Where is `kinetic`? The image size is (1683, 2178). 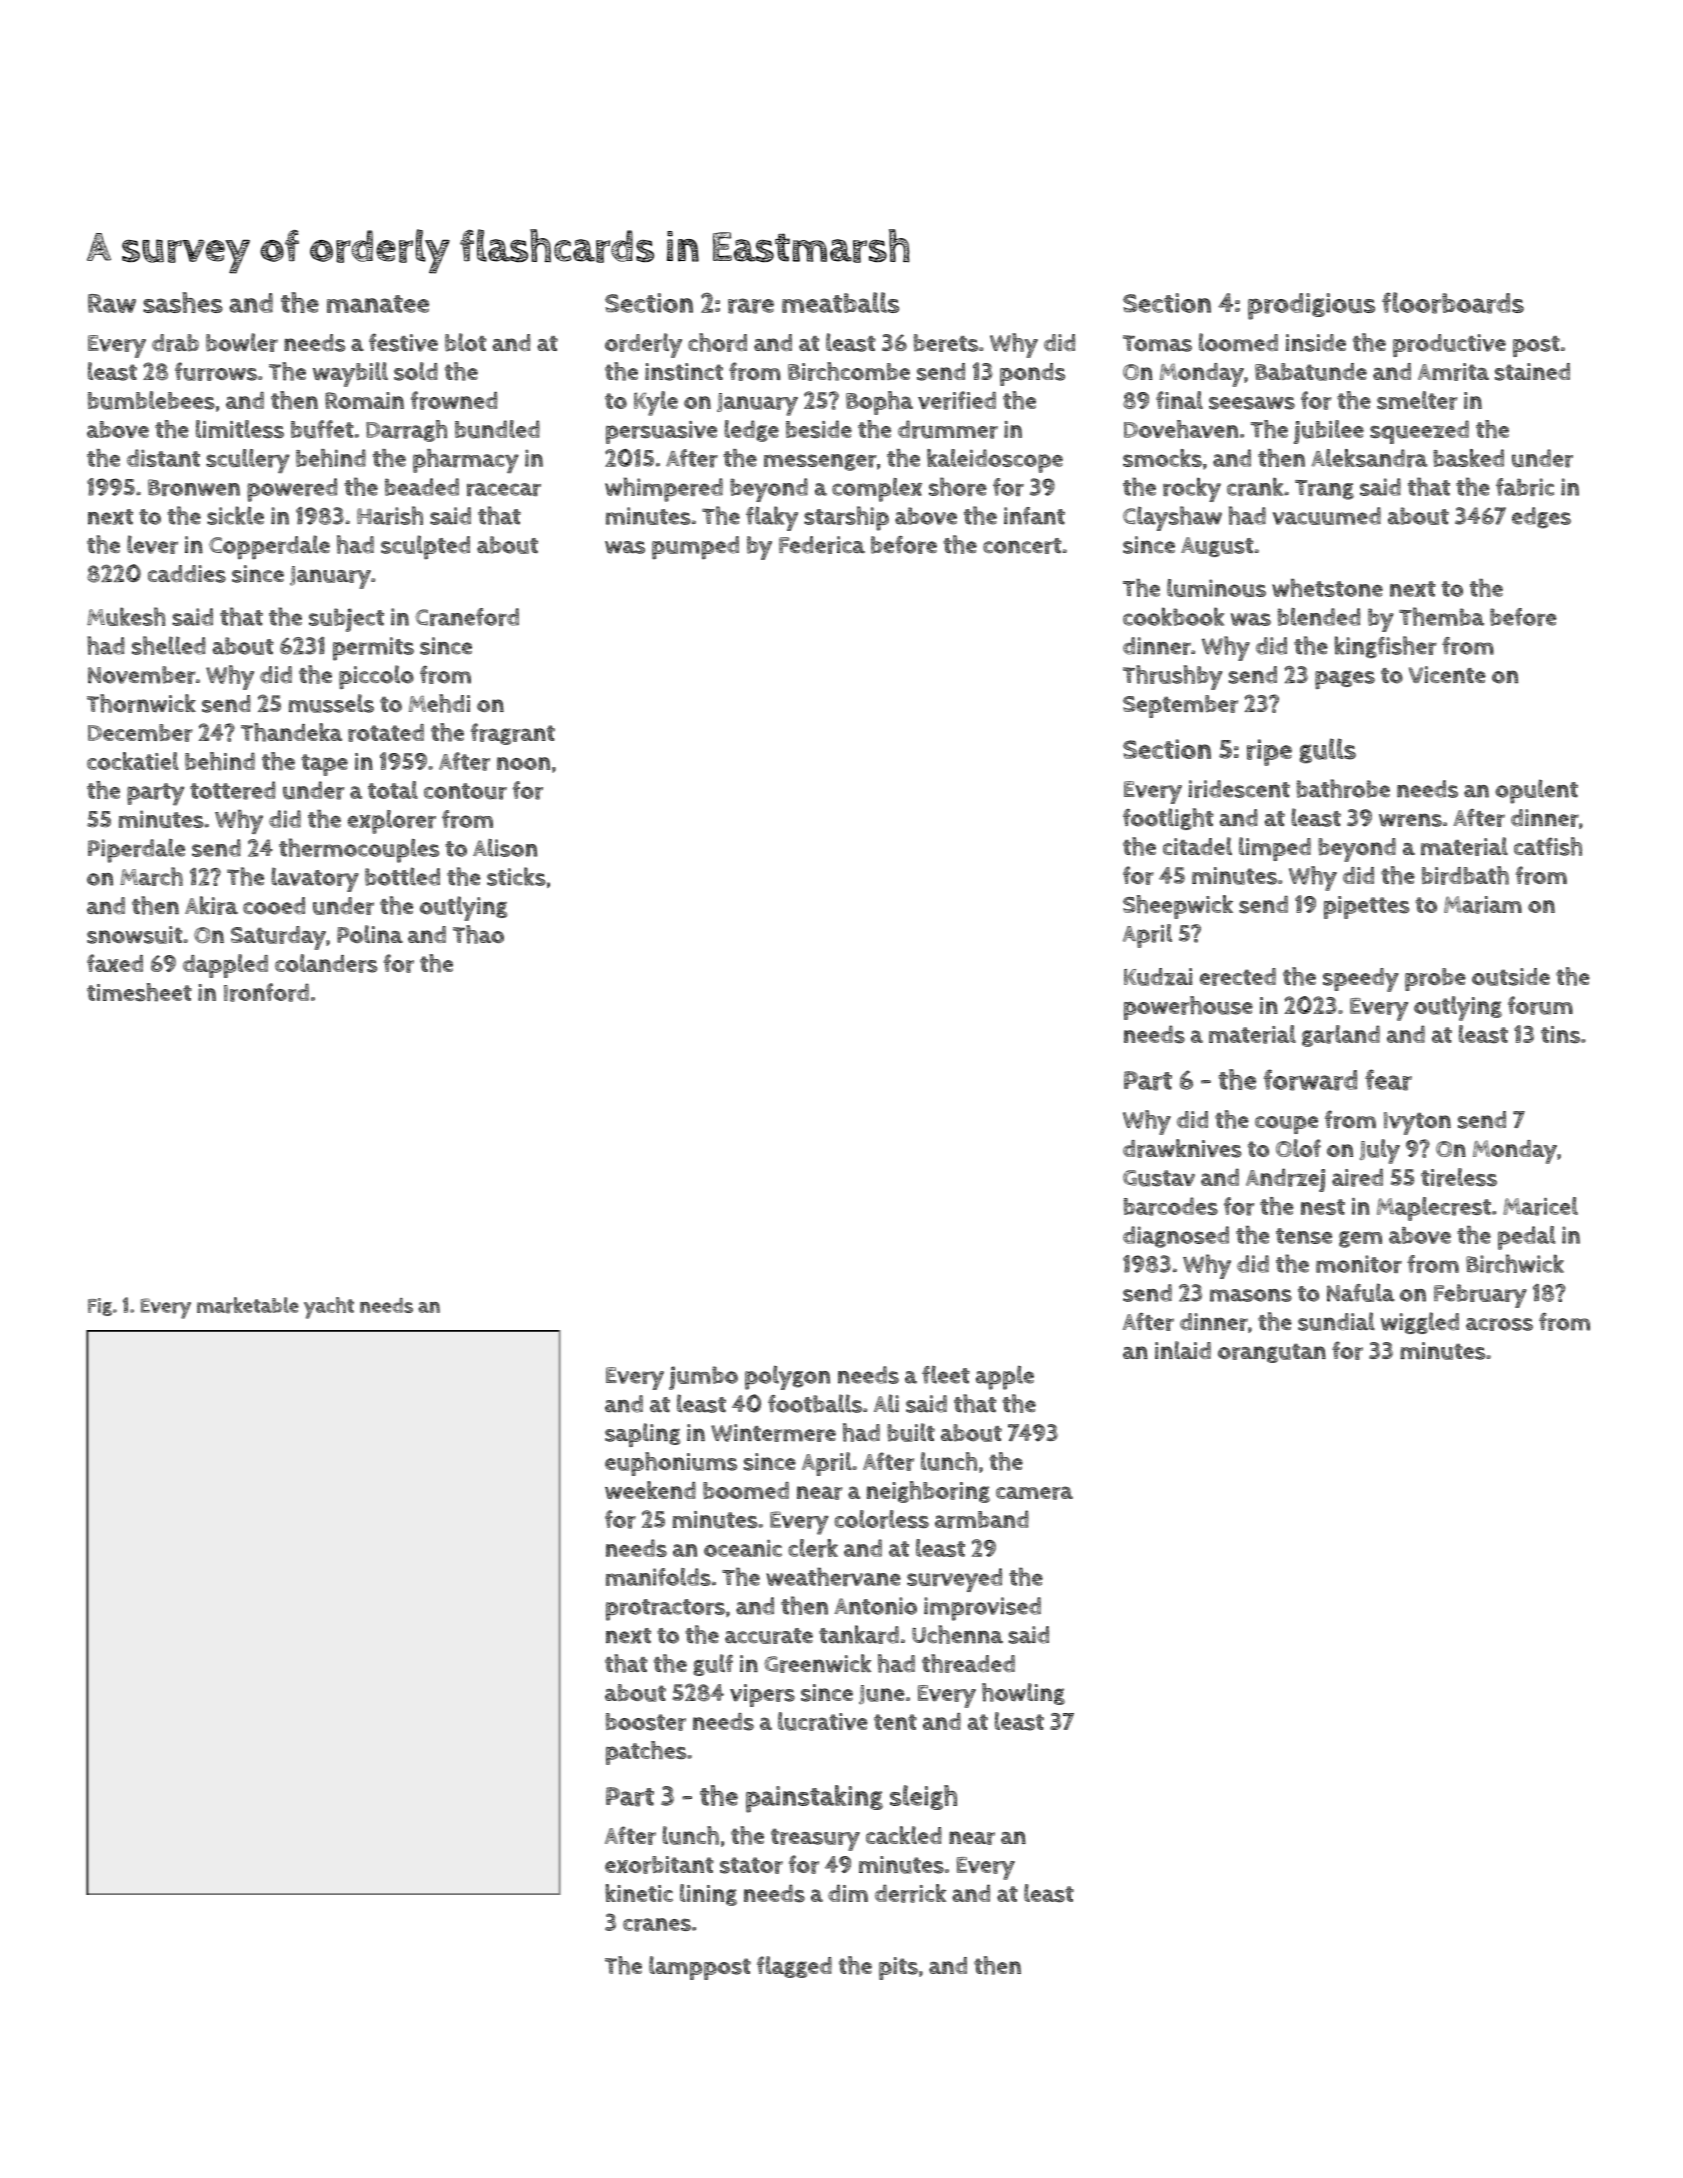
kinetic is located at coordinates (639, 1893).
